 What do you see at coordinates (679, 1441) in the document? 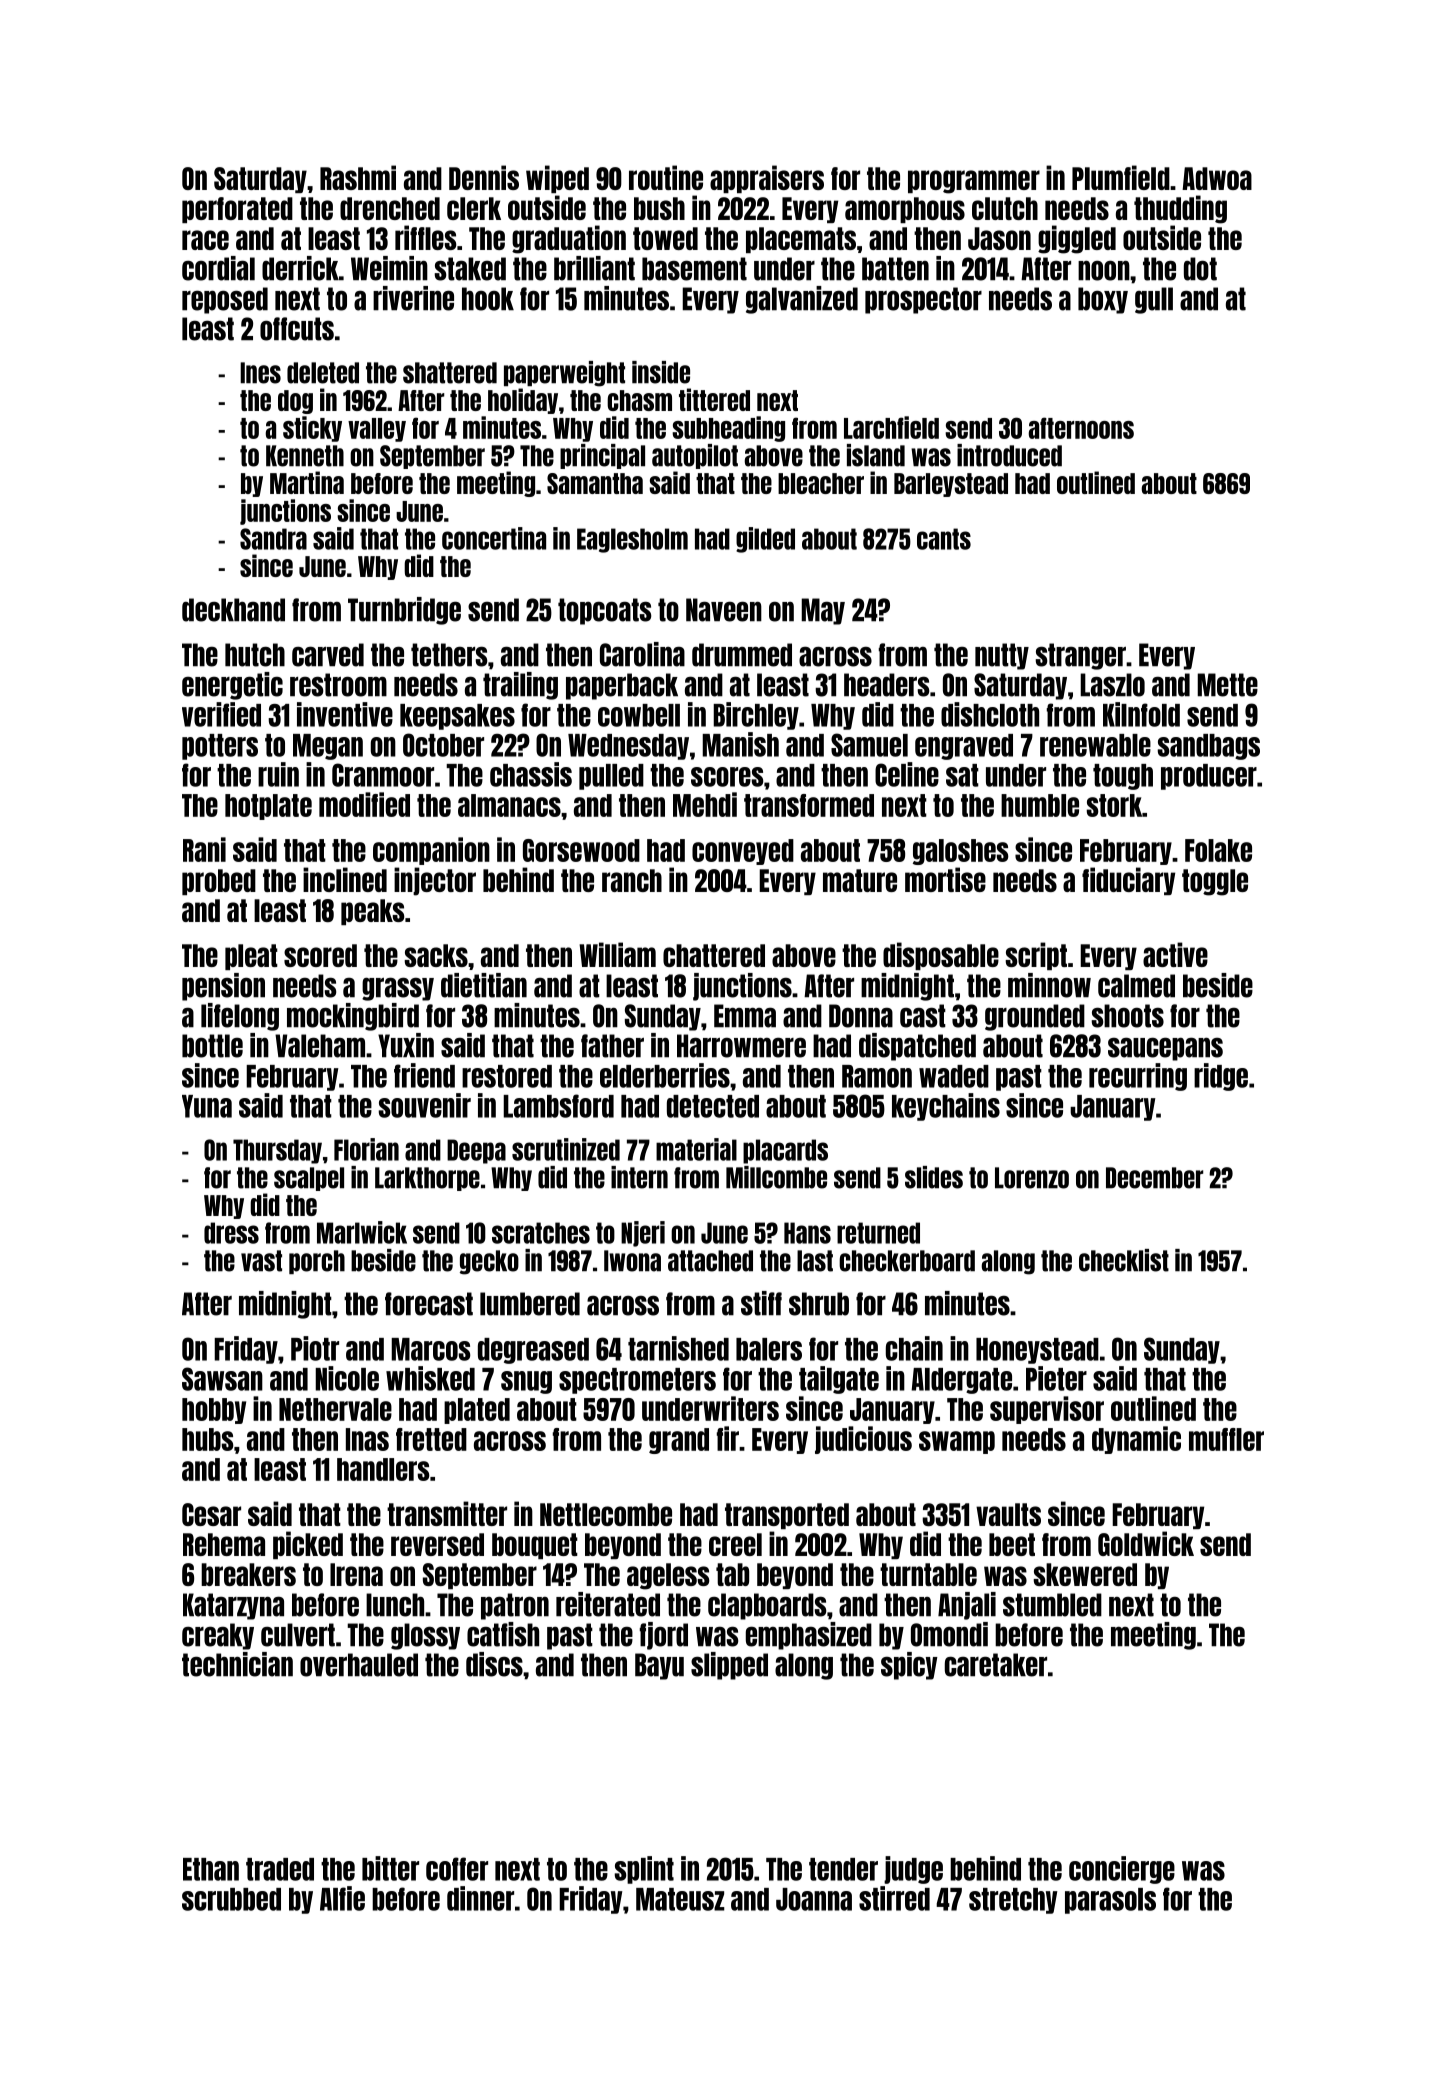
I see `grand` at bounding box center [679, 1441].
